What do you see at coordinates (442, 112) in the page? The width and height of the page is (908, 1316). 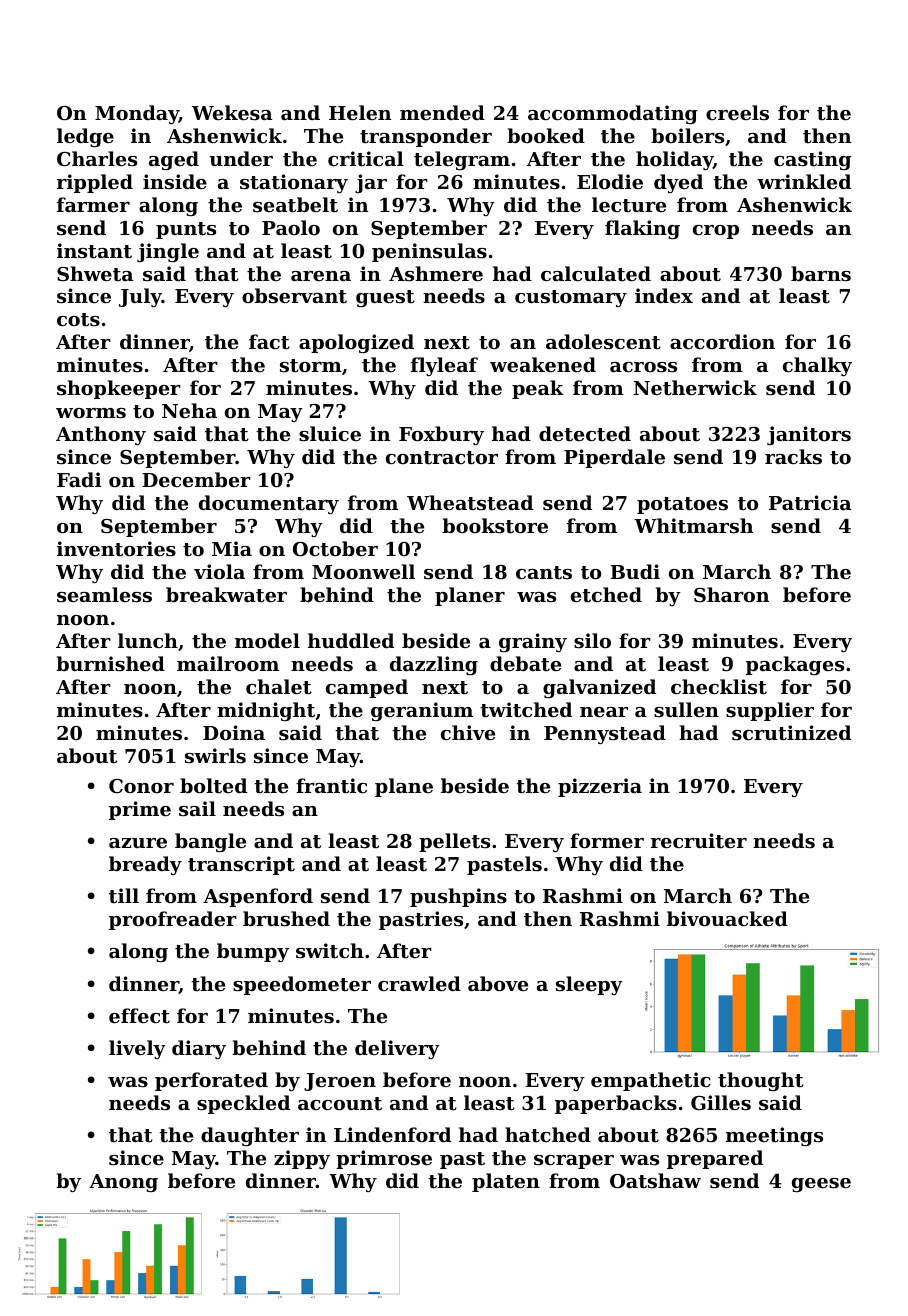 I see `mended` at bounding box center [442, 112].
